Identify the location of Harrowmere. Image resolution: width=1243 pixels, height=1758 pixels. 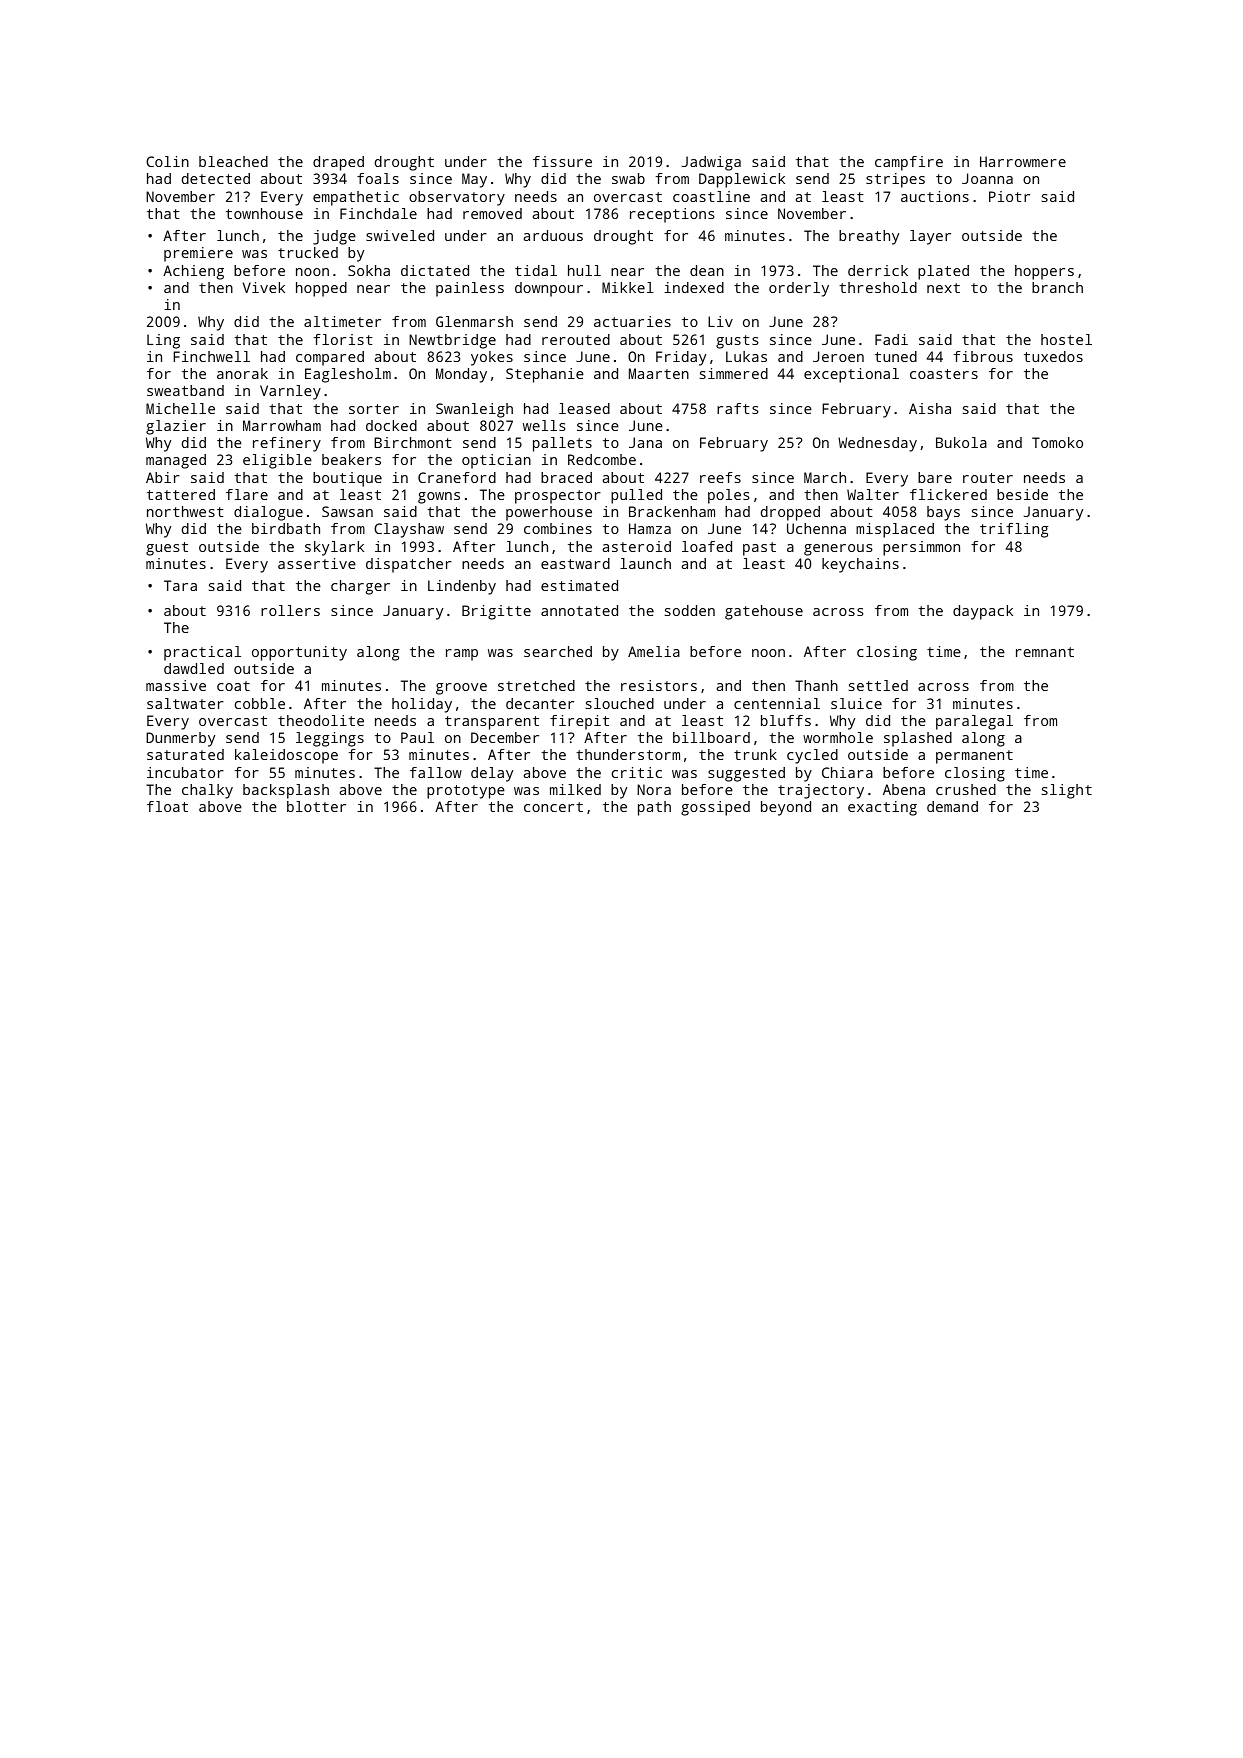
(1023, 161).
